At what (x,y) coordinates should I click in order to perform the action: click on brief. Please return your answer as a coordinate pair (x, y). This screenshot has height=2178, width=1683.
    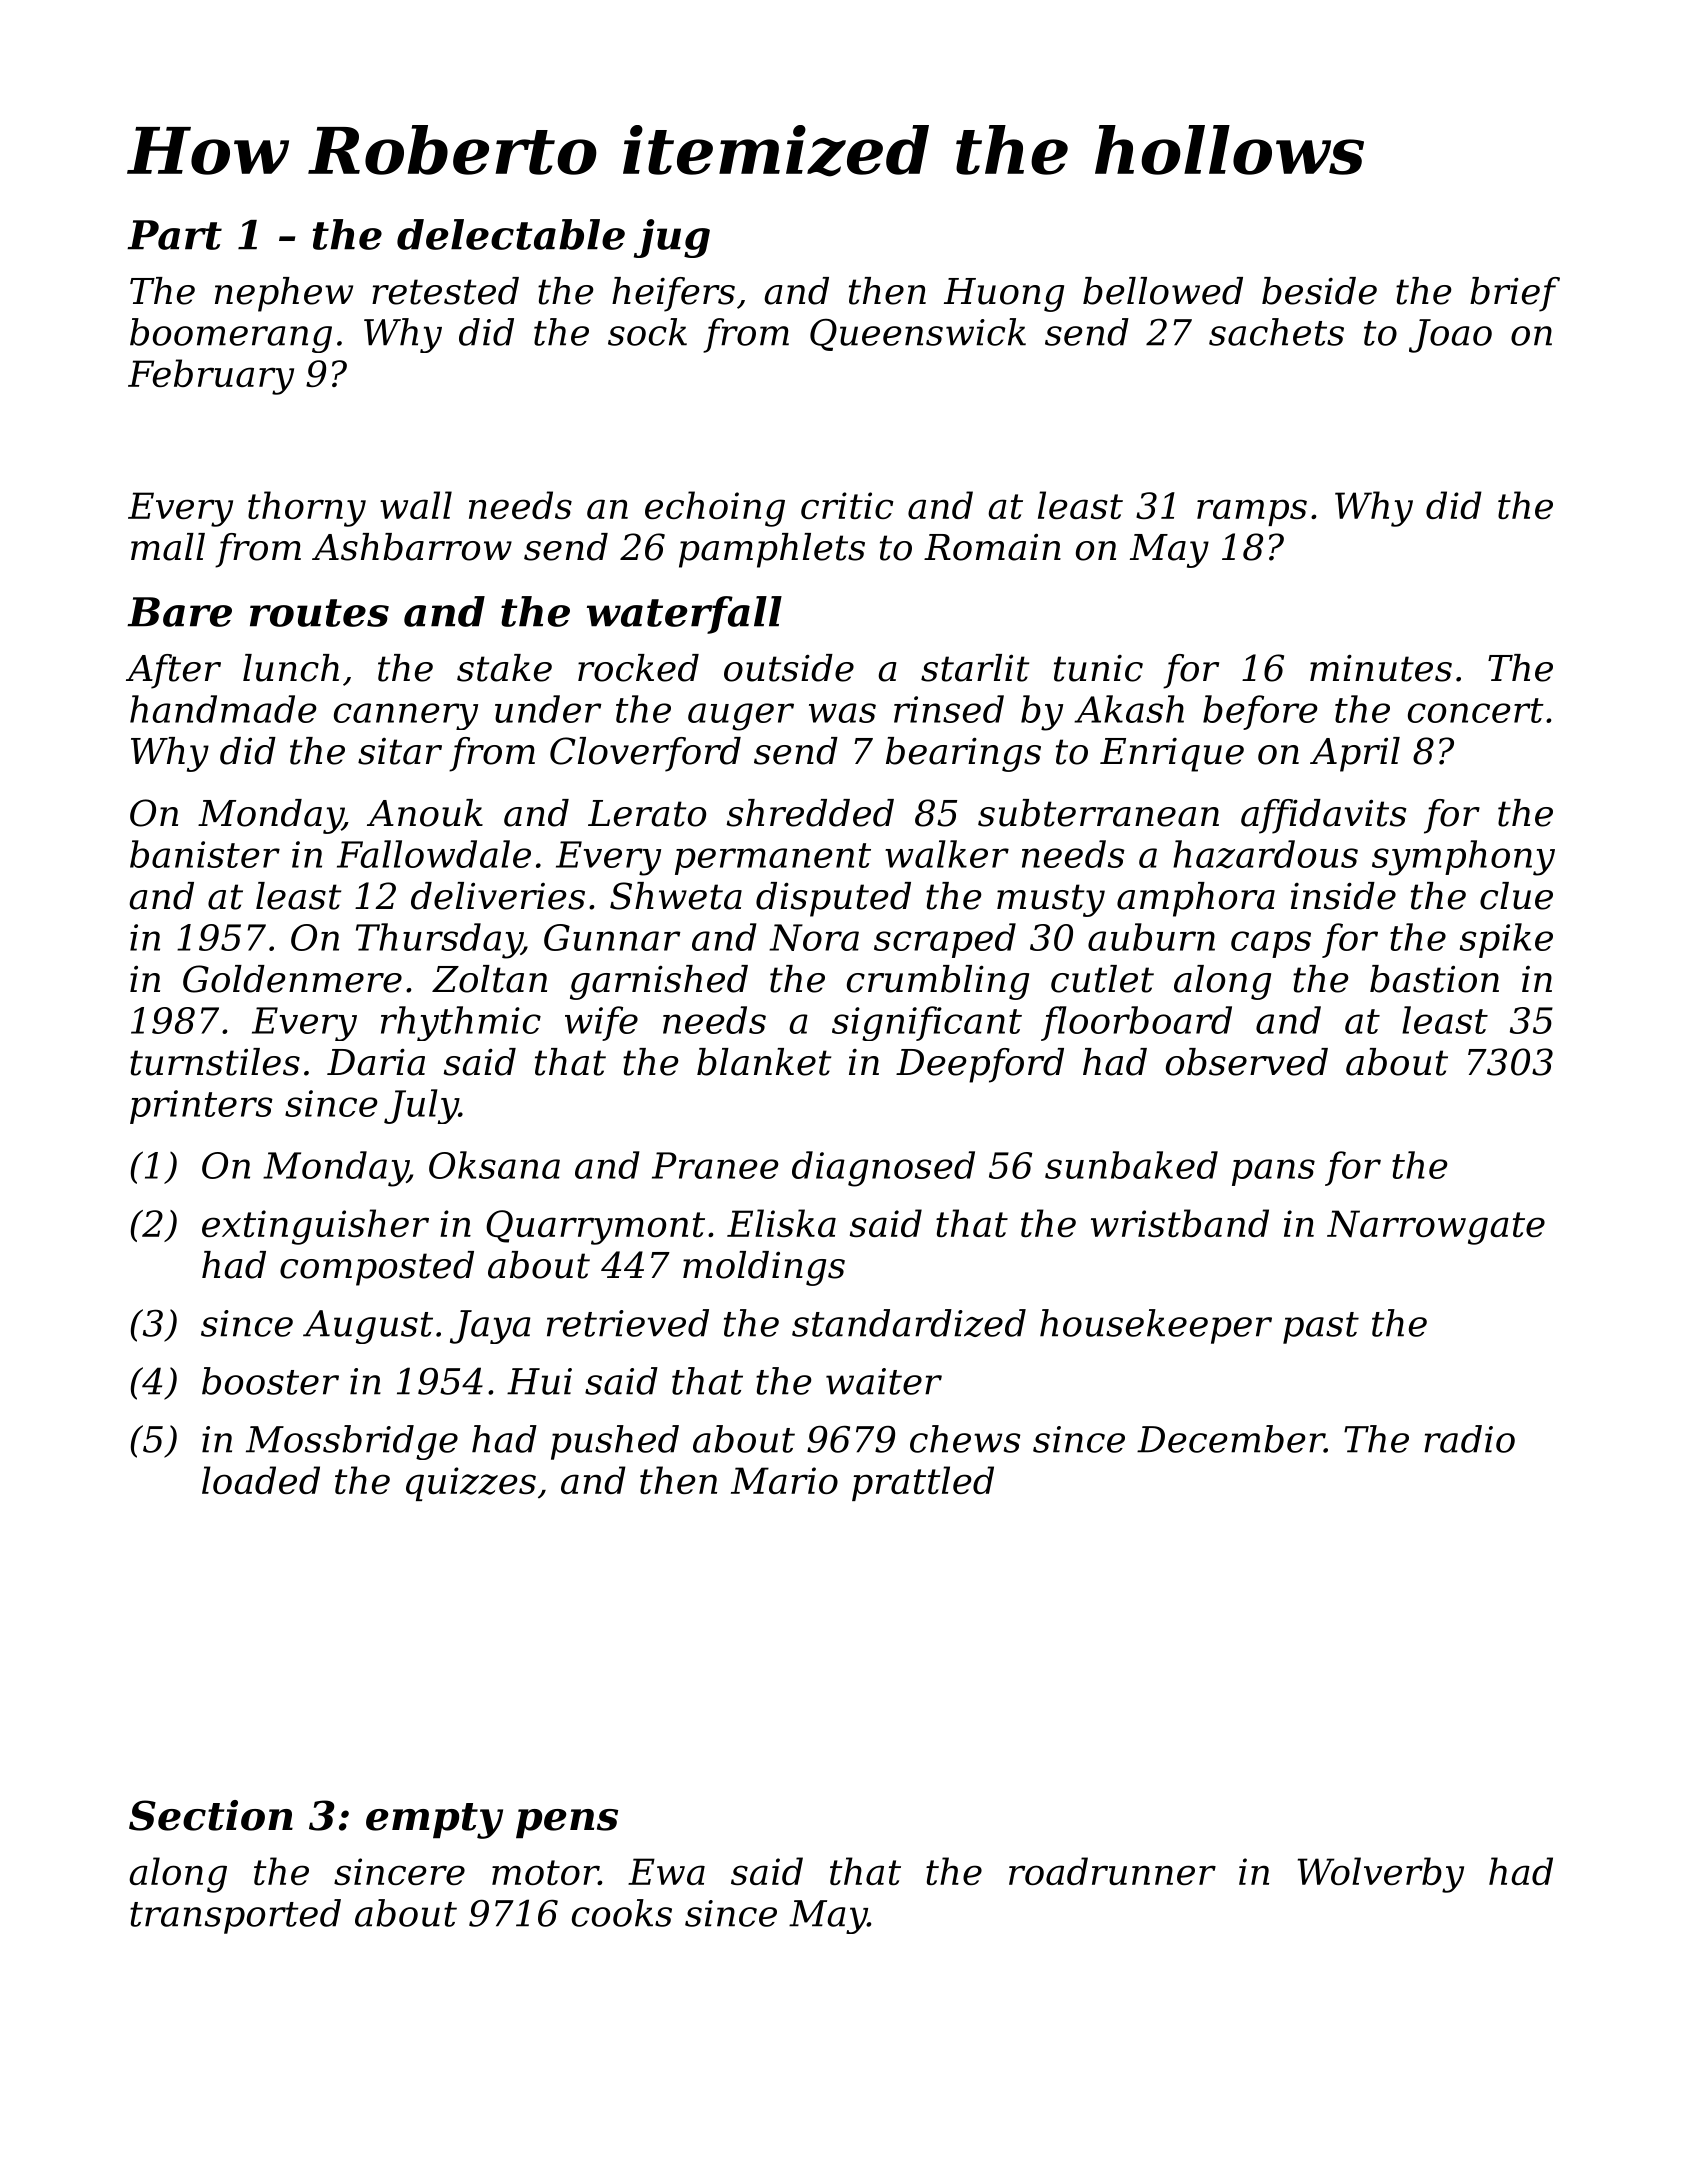
    Looking at the image, I should click on (1515, 294).
